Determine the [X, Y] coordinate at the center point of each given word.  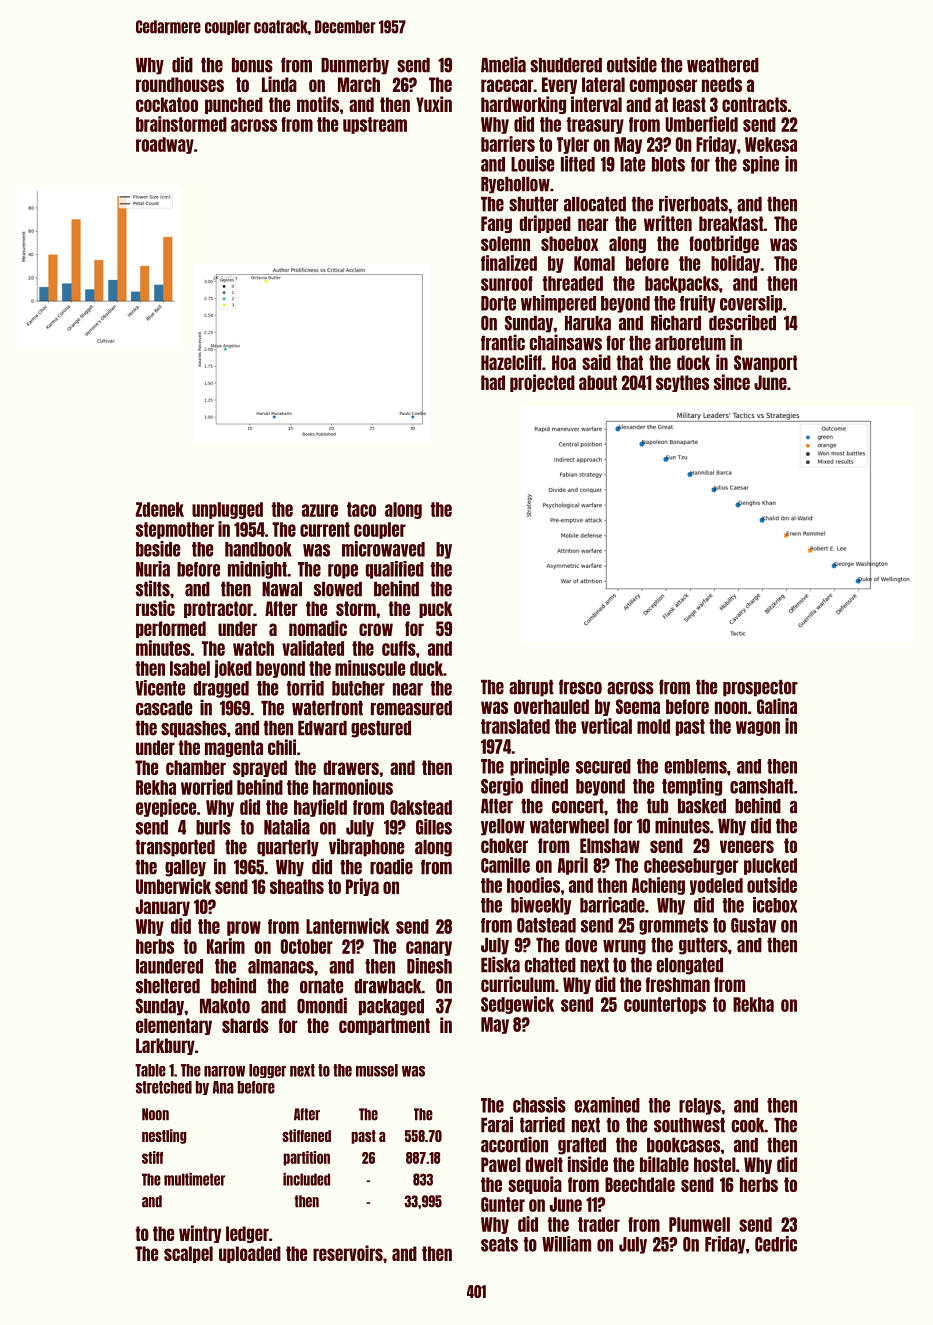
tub [657, 806]
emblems [695, 766]
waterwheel [569, 826]
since [732, 382]
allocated [595, 204]
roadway [165, 145]
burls [213, 827]
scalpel [188, 1254]
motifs [318, 104]
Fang [496, 224]
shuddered [566, 65]
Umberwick [173, 886]
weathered [723, 65]
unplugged [227, 510]
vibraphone [366, 847]
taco [361, 509]
